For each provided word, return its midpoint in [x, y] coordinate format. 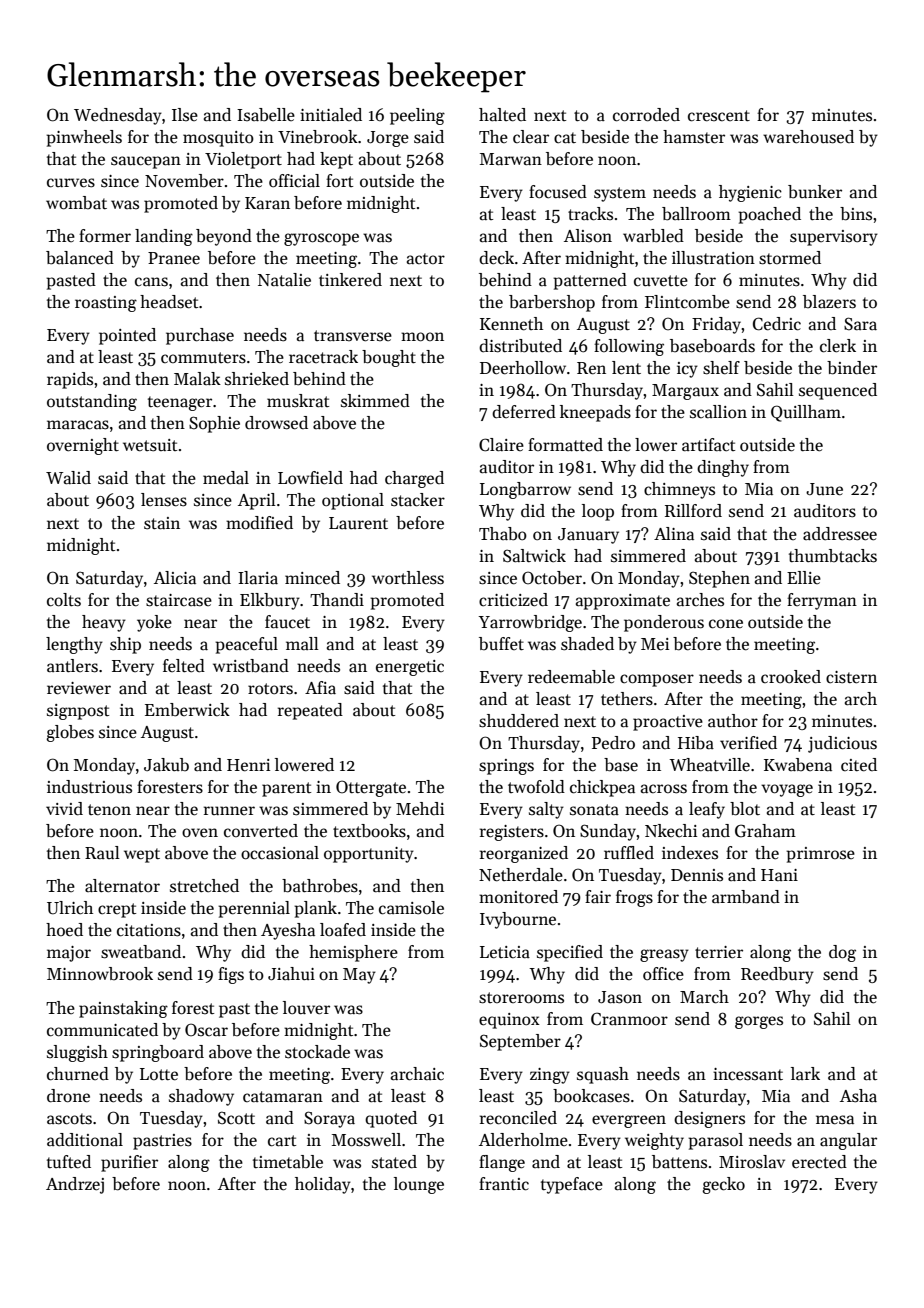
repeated [310, 711]
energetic [410, 668]
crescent [719, 116]
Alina [674, 534]
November [184, 181]
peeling [417, 116]
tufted [69, 1162]
